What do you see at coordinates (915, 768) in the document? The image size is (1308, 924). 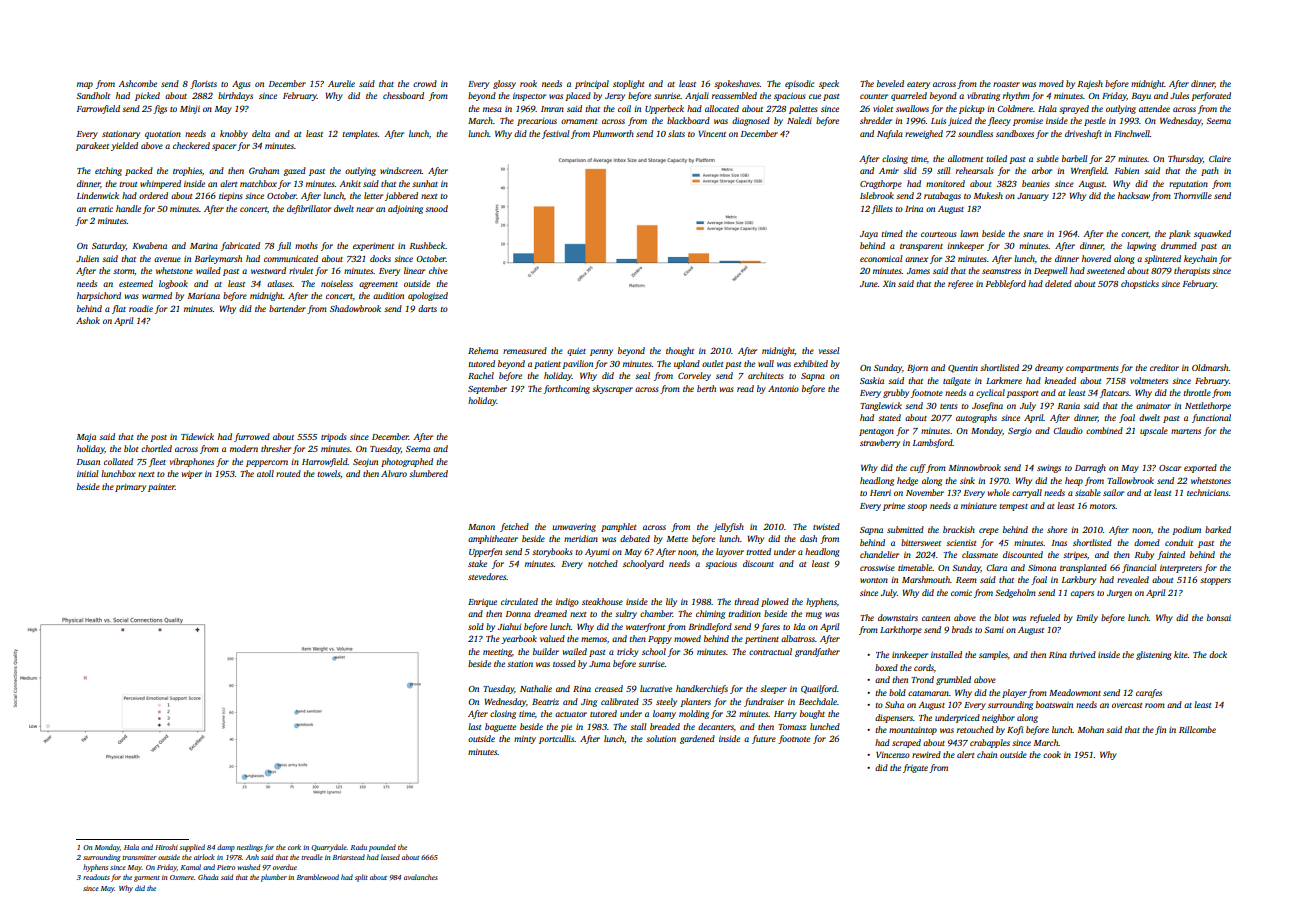 I see `frigate` at bounding box center [915, 768].
